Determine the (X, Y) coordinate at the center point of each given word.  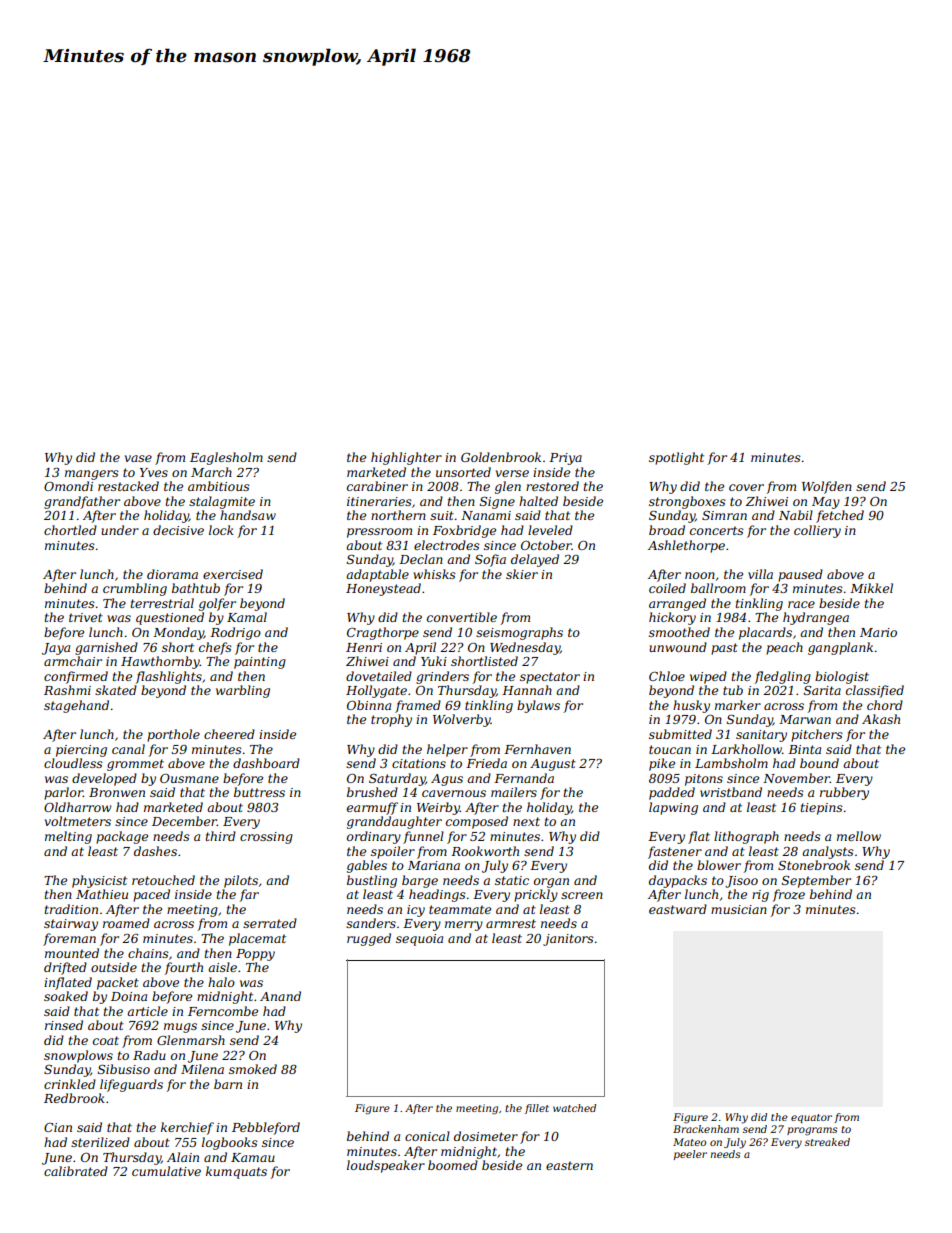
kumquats (236, 1172)
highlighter (406, 458)
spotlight (676, 458)
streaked (827, 1142)
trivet (86, 617)
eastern (569, 1165)
